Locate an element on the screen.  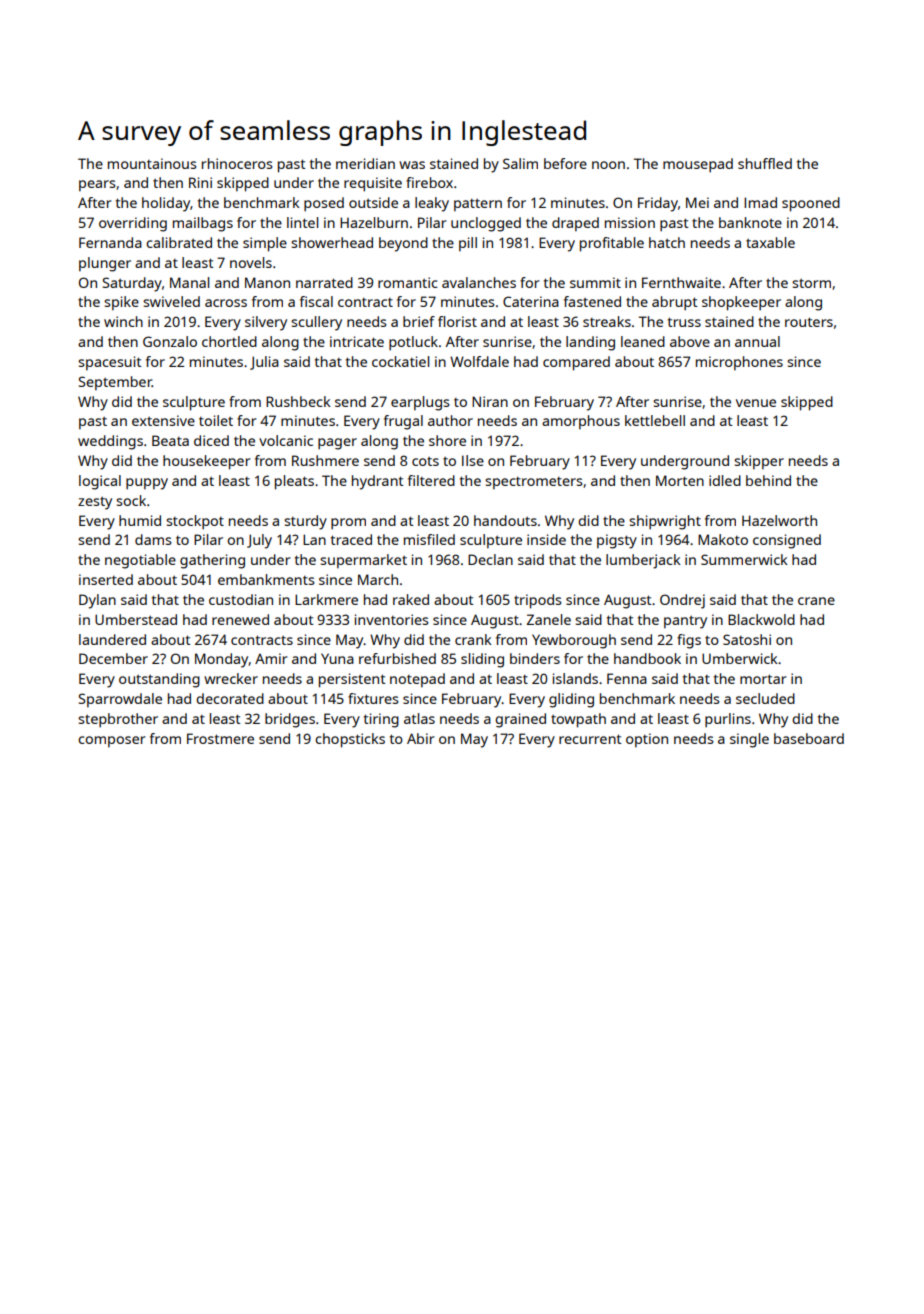
Ondrej is located at coordinates (682, 601).
